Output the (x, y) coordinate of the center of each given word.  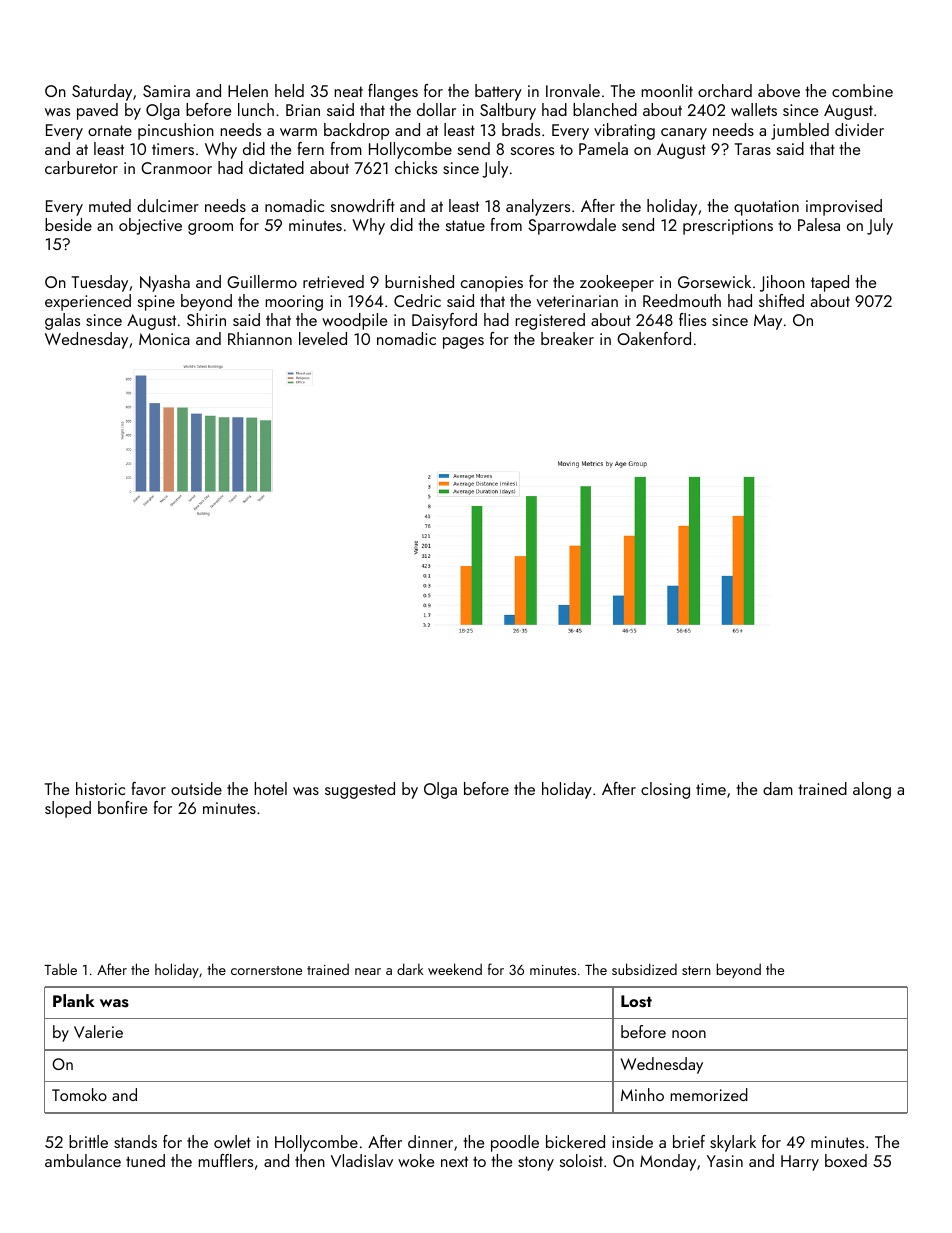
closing (665, 790)
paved (97, 111)
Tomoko (79, 1094)
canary (684, 134)
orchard (725, 90)
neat (349, 91)
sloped (68, 809)
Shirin (206, 319)
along (872, 790)
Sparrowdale (572, 226)
